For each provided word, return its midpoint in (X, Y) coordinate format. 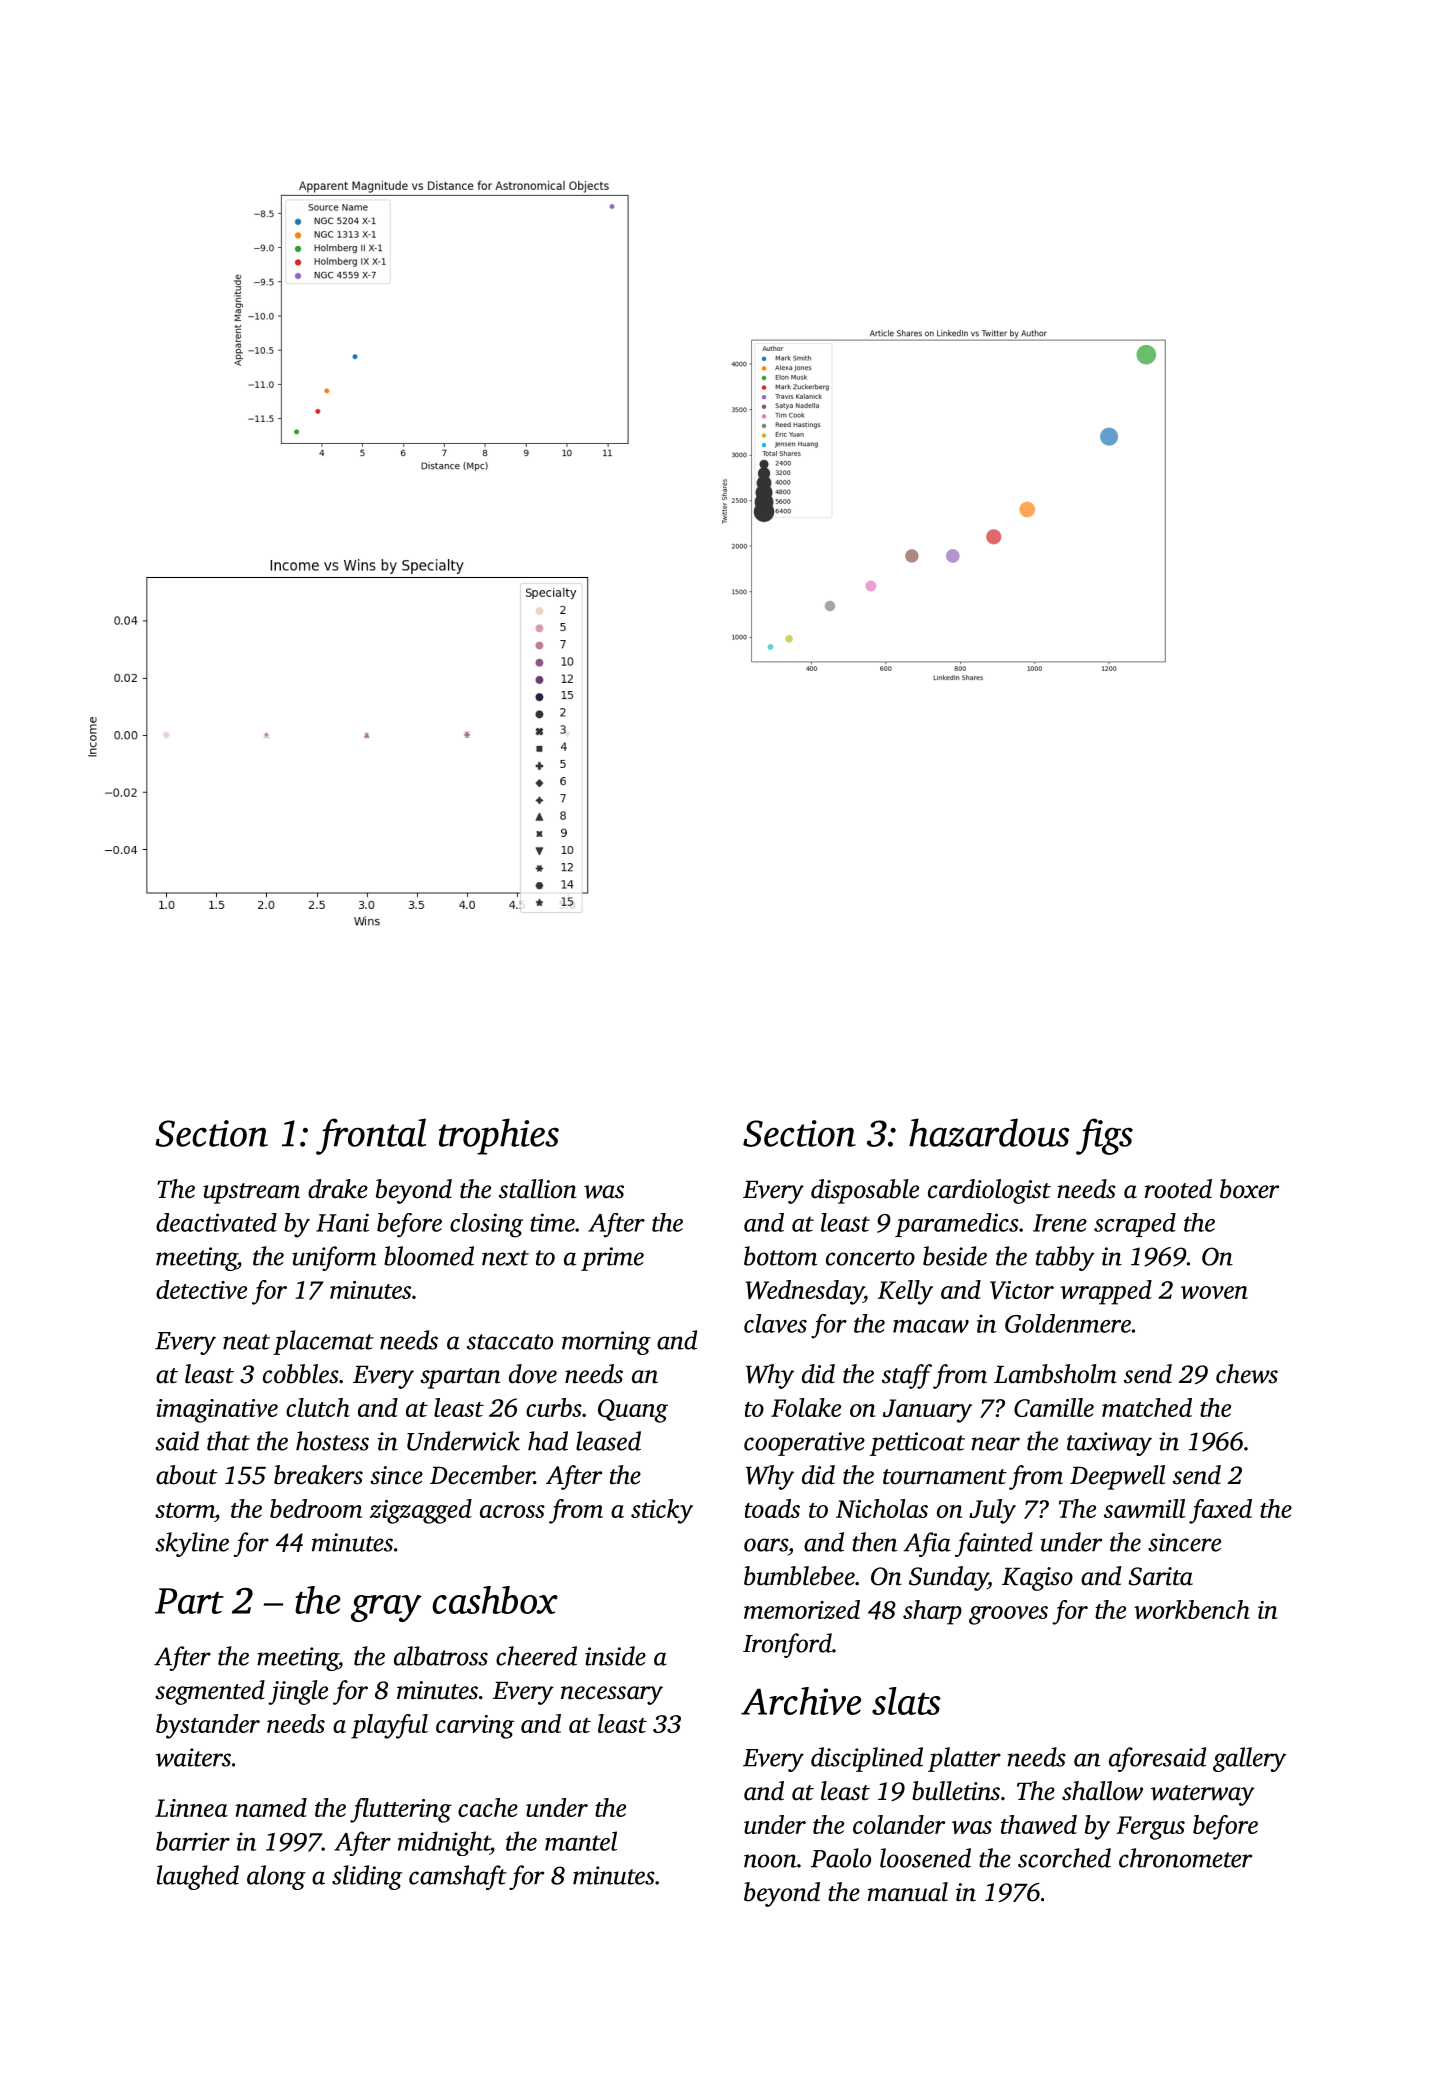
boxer (1249, 1189)
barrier (193, 1841)
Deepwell (1117, 1477)
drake (338, 1189)
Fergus (1150, 1828)
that (228, 1441)
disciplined (867, 1759)
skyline (192, 1544)
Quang (633, 1411)
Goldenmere (1068, 1323)
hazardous (989, 1132)
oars (766, 1545)
